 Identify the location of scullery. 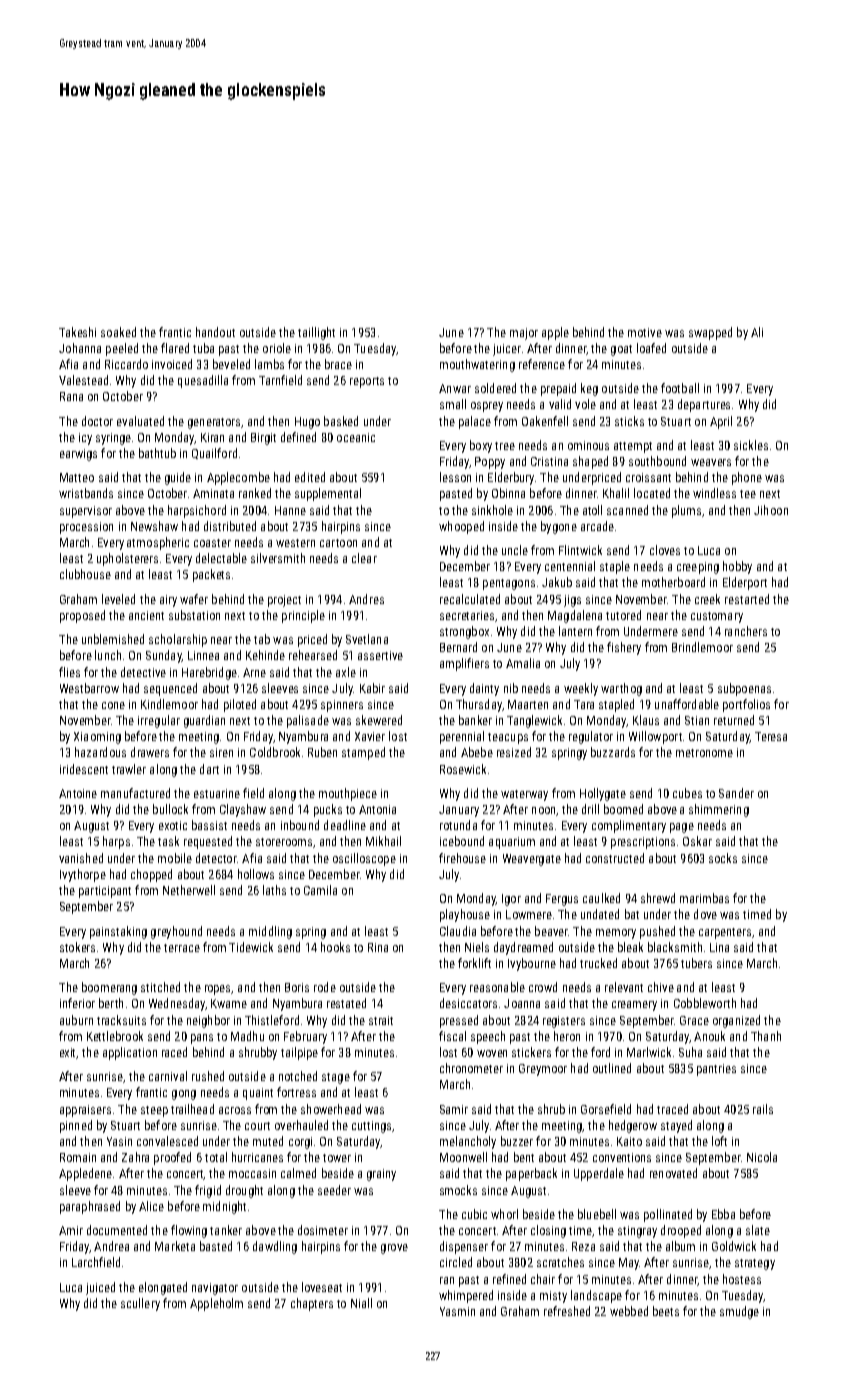
(140, 1304).
